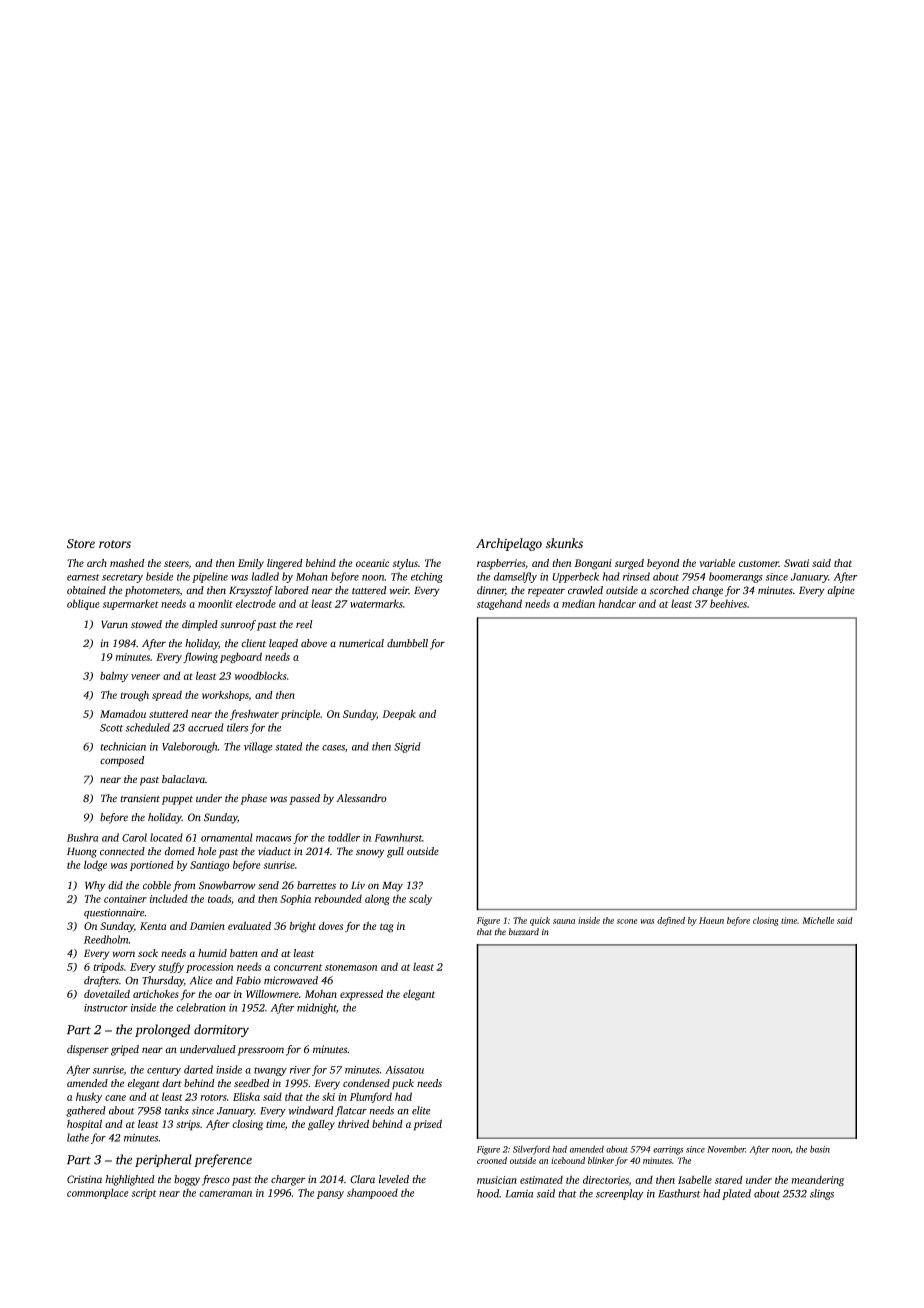 The image size is (924, 1308). Describe the element at coordinates (253, 799) in the image. I see `phase` at that location.
